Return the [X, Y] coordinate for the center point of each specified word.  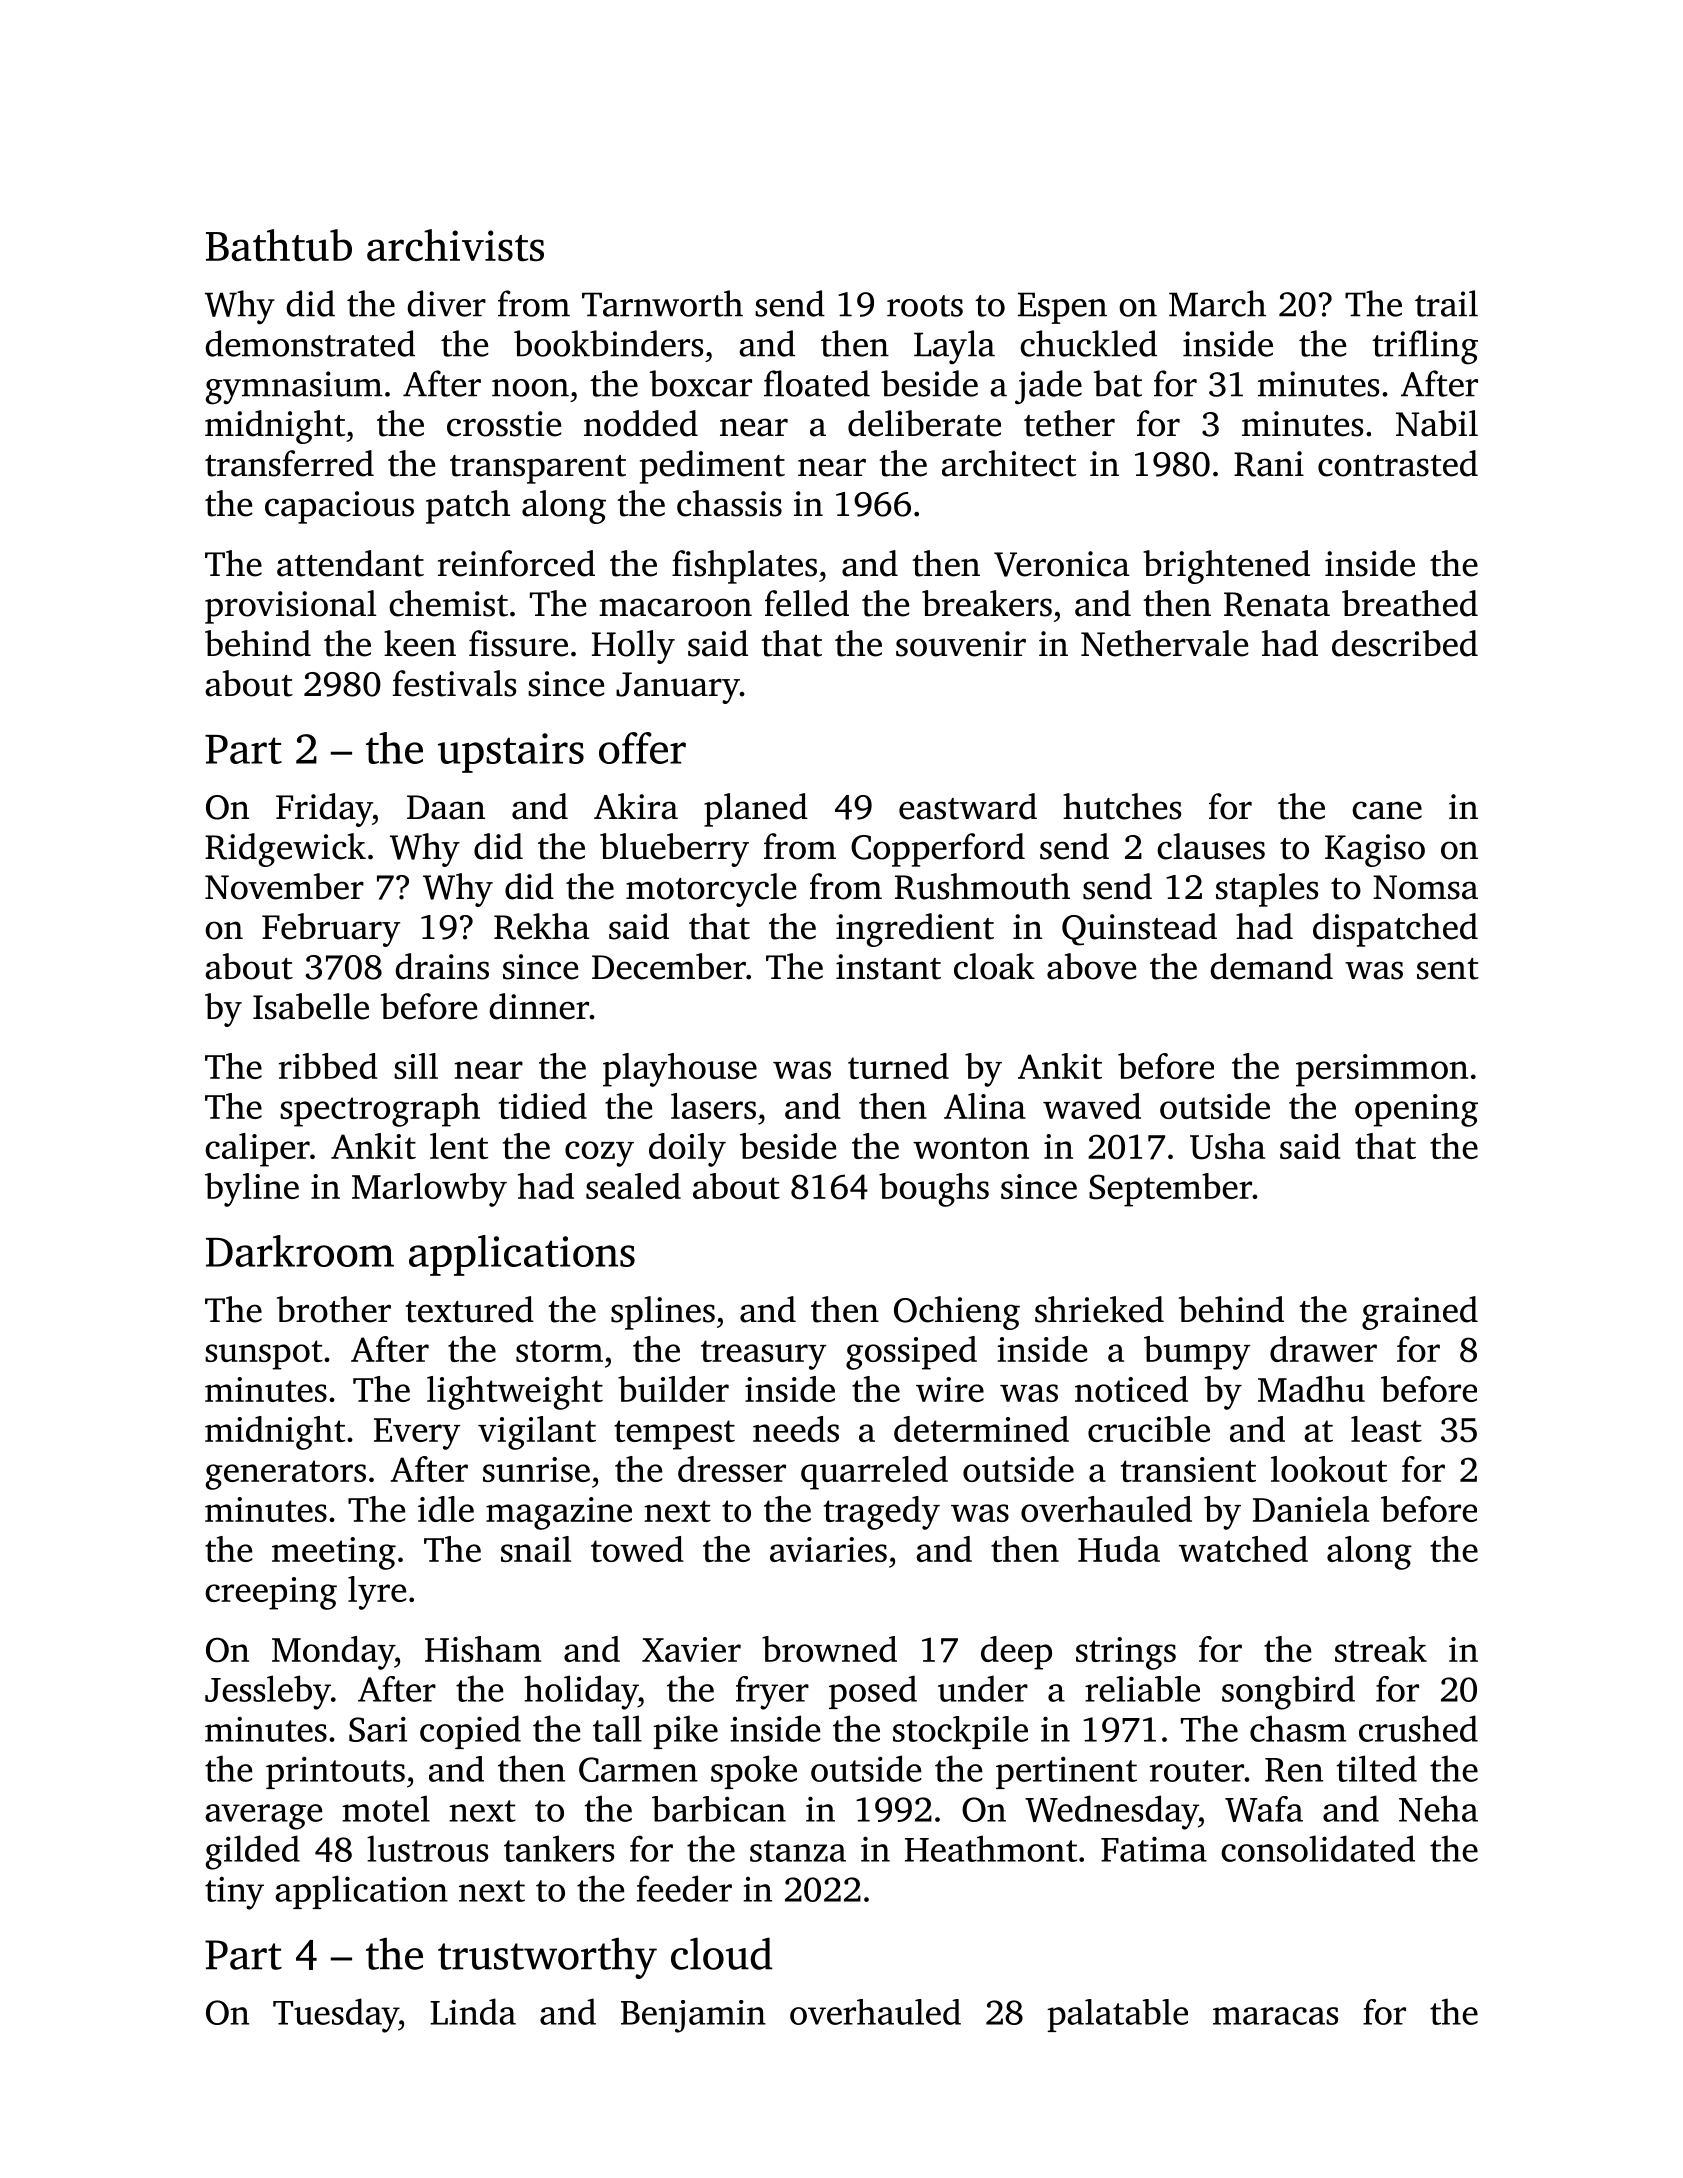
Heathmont [991, 1848]
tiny [234, 1893]
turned [898, 1066]
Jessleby [268, 1692]
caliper [257, 1150]
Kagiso [1375, 850]
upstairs [511, 753]
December [669, 966]
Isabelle [311, 1006]
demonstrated [310, 343]
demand [1271, 966]
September [1170, 1190]
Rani [1269, 464]
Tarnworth [662, 303]
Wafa [1264, 1809]
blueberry [674, 850]
